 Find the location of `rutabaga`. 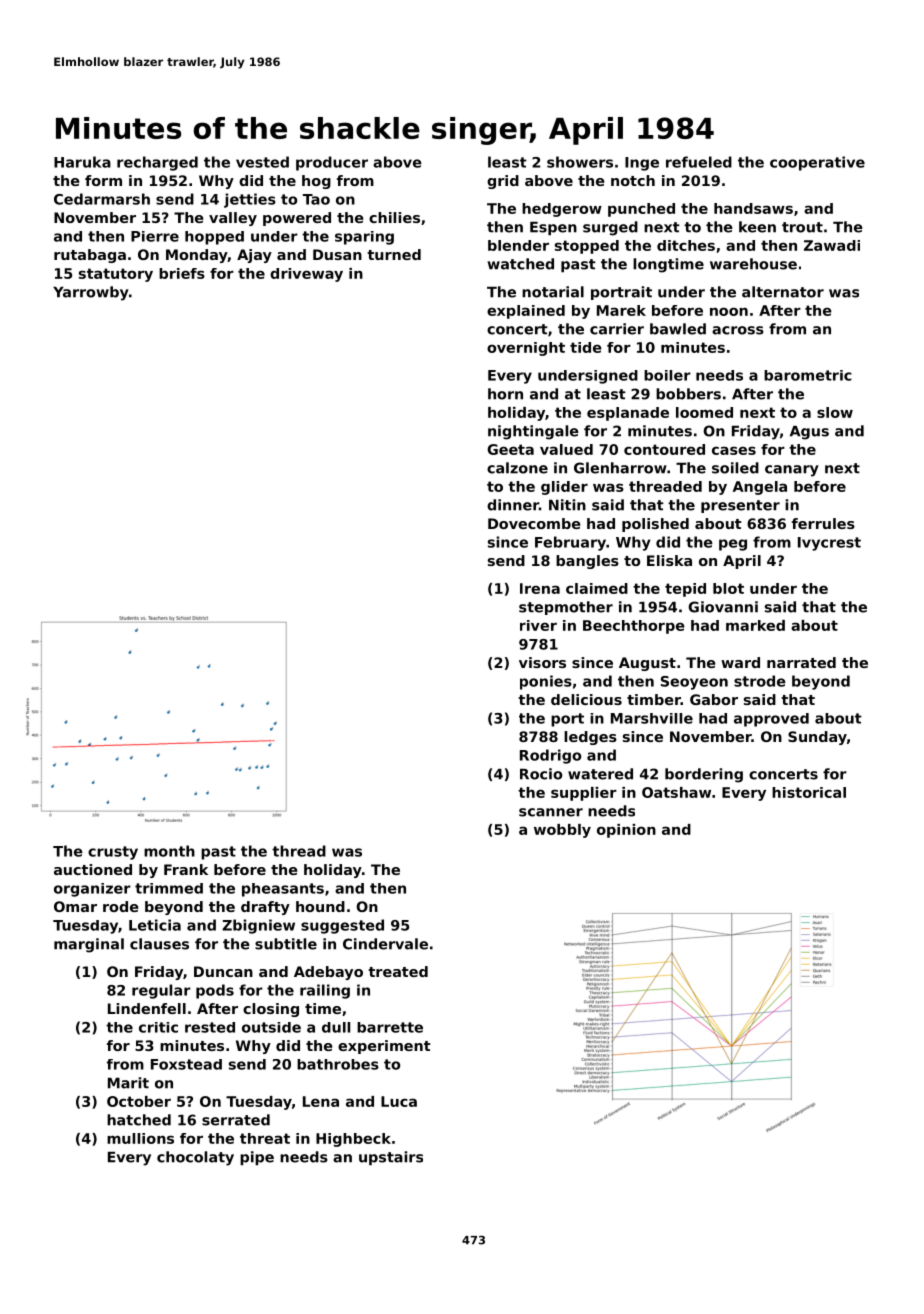

rutabaga is located at coordinates (90, 256).
